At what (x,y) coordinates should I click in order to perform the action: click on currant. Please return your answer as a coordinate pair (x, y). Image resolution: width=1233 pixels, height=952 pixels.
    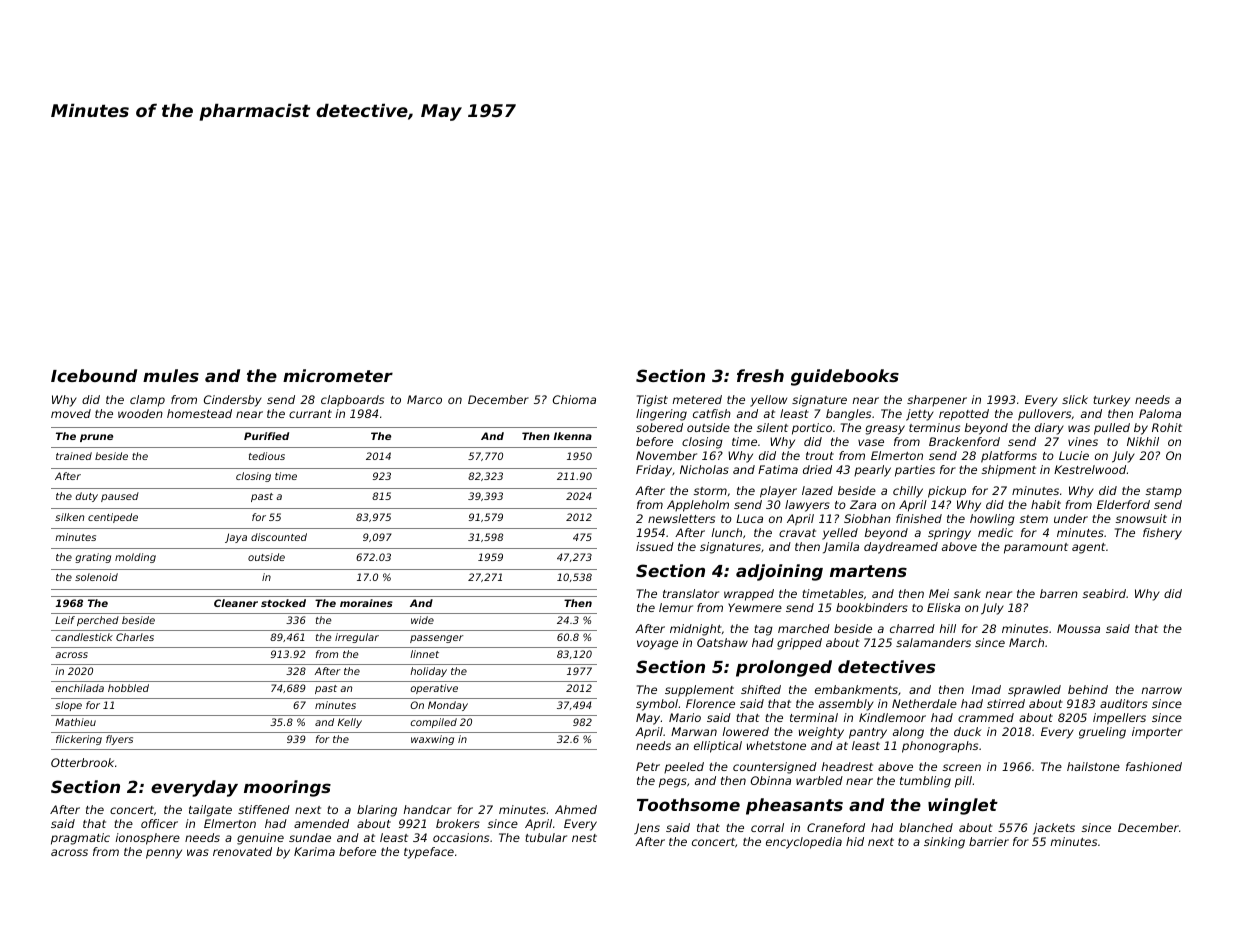
    Looking at the image, I should click on (310, 414).
